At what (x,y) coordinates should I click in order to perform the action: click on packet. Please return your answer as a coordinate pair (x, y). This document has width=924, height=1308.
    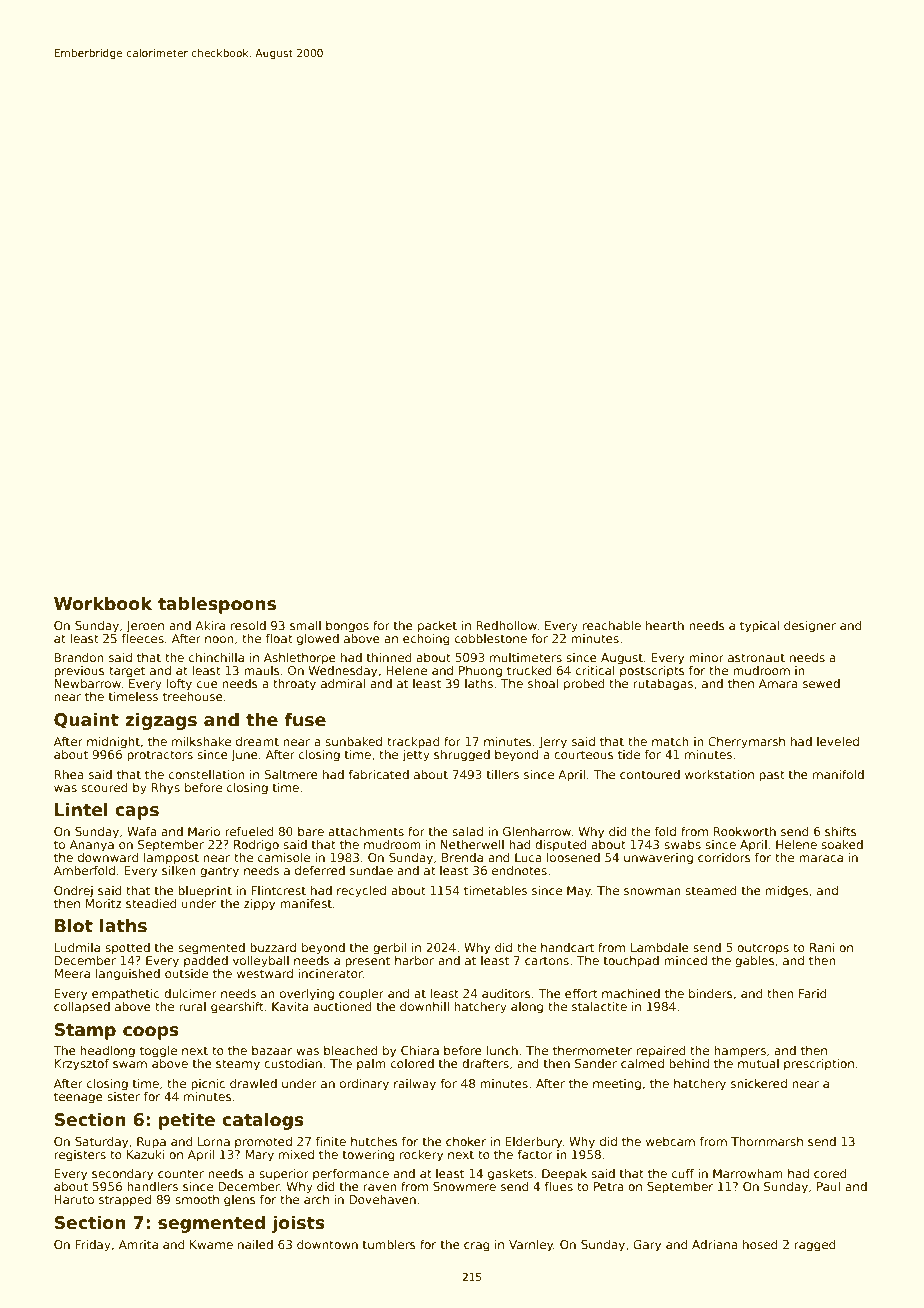
    Looking at the image, I should click on (437, 627).
